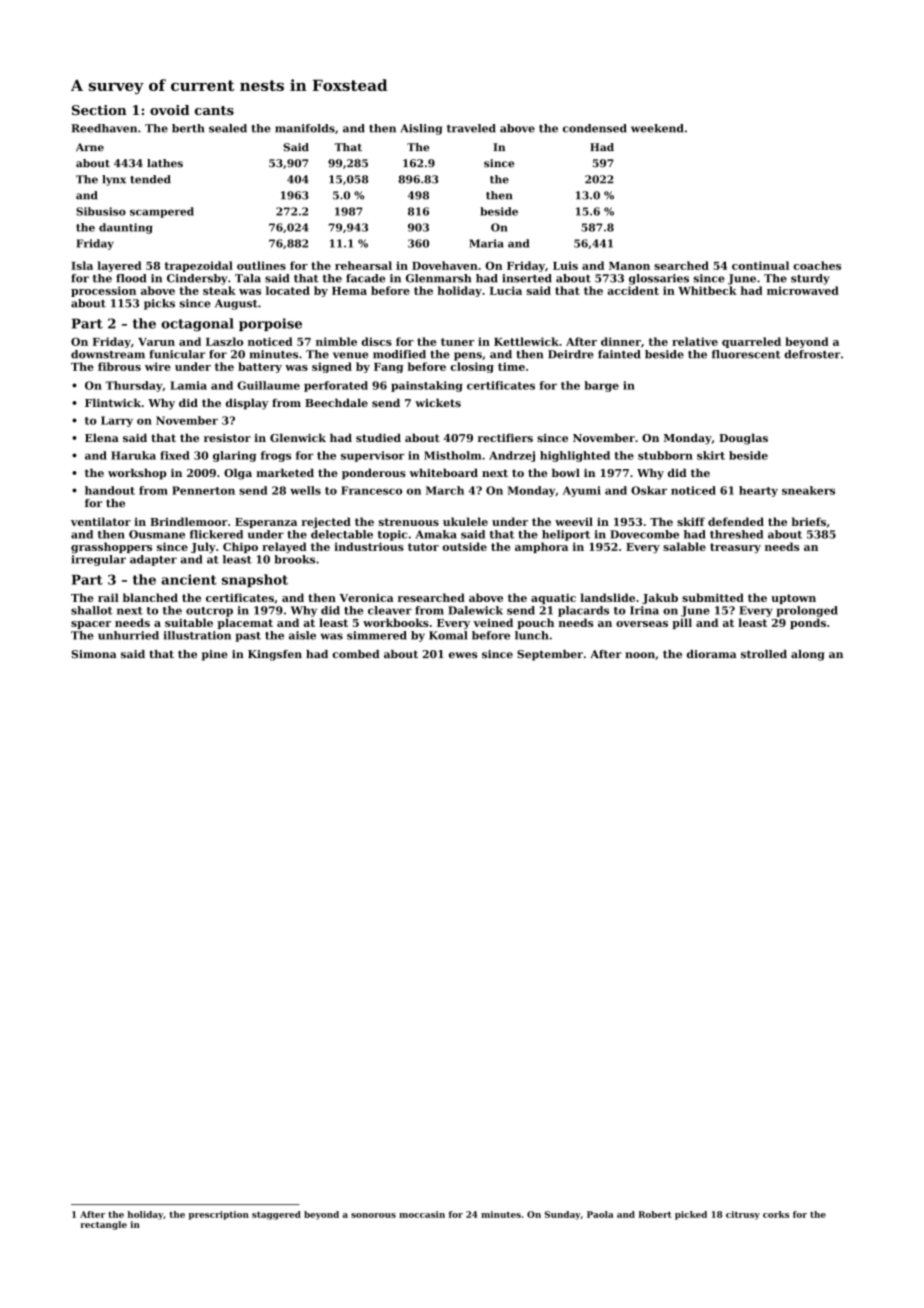  Describe the element at coordinates (711, 654) in the screenshot. I see `diorama` at that location.
